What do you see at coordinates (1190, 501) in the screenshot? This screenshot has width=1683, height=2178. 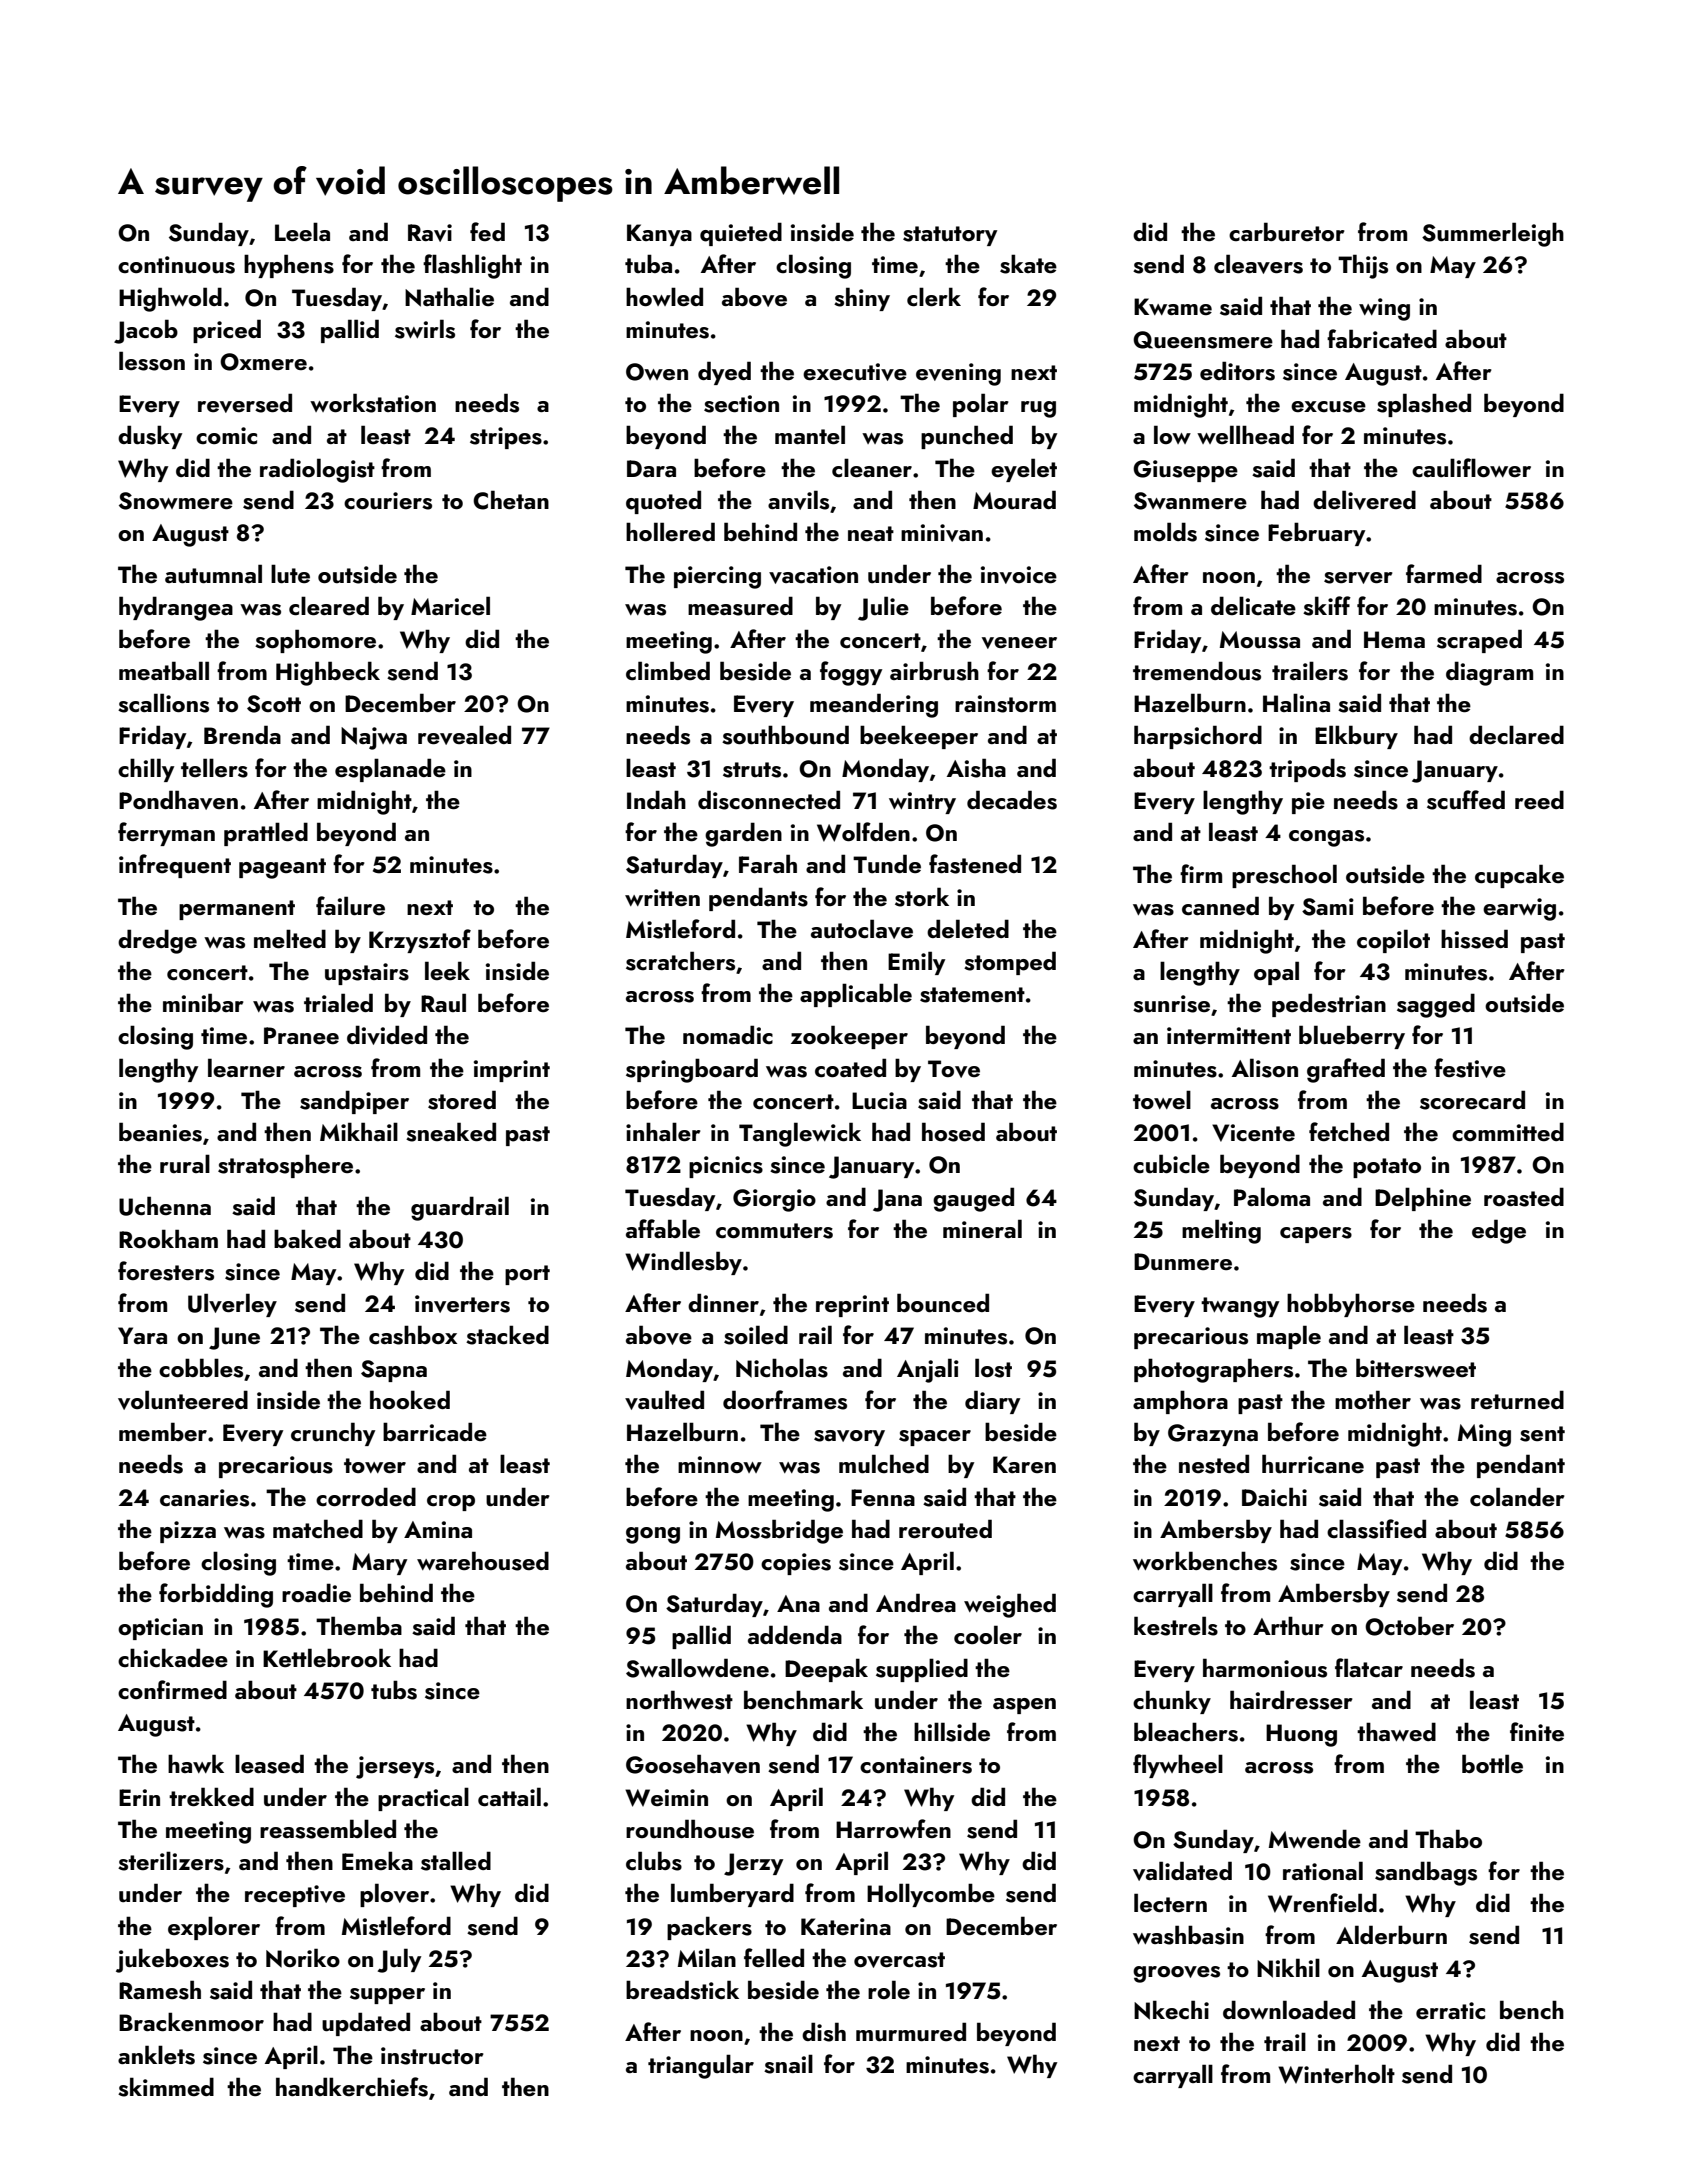 I see `Swanmere` at bounding box center [1190, 501].
